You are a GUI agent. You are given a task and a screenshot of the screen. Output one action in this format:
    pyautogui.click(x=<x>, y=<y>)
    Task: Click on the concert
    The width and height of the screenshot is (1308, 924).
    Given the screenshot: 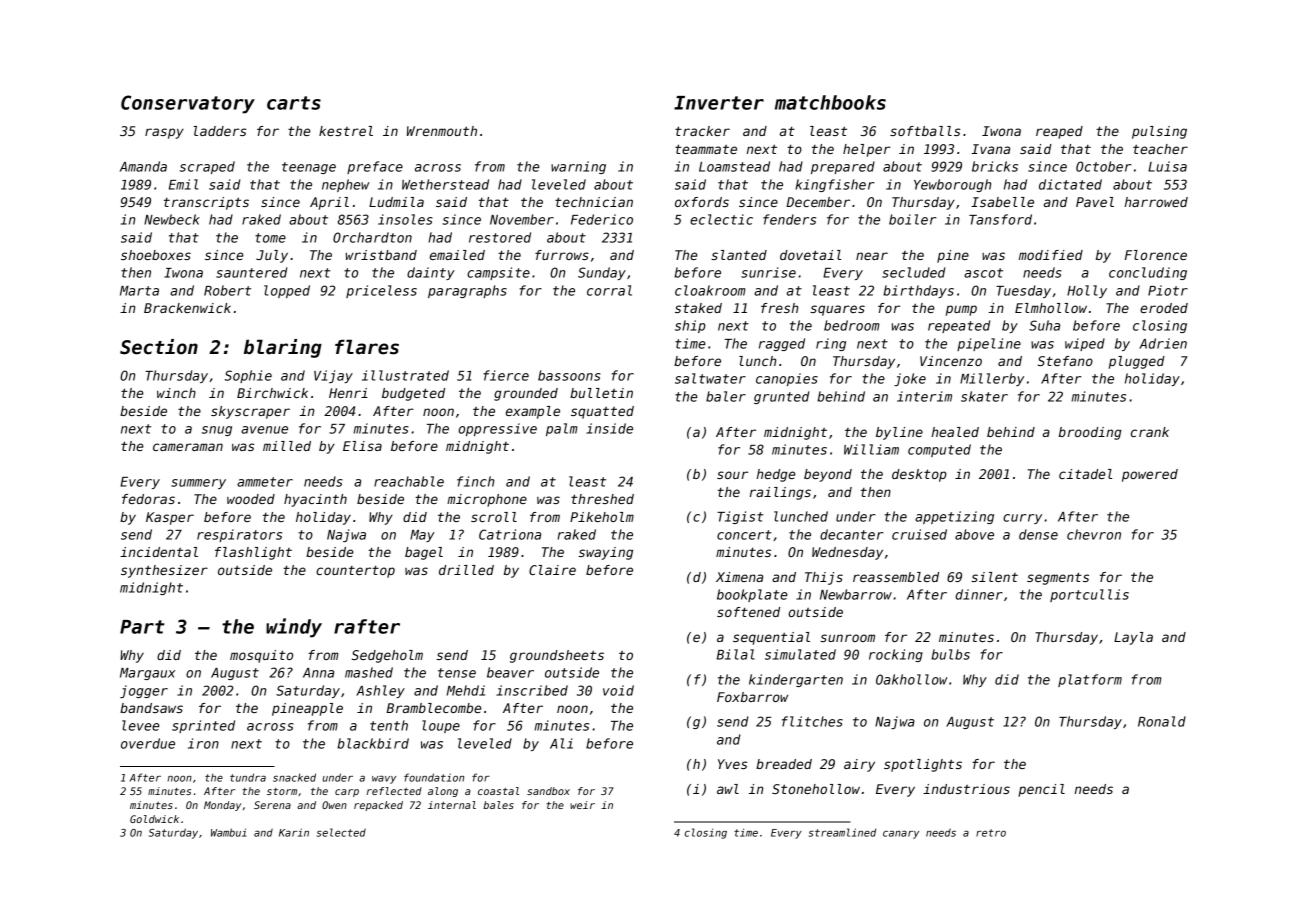 What is the action you would take?
    pyautogui.click(x=744, y=535)
